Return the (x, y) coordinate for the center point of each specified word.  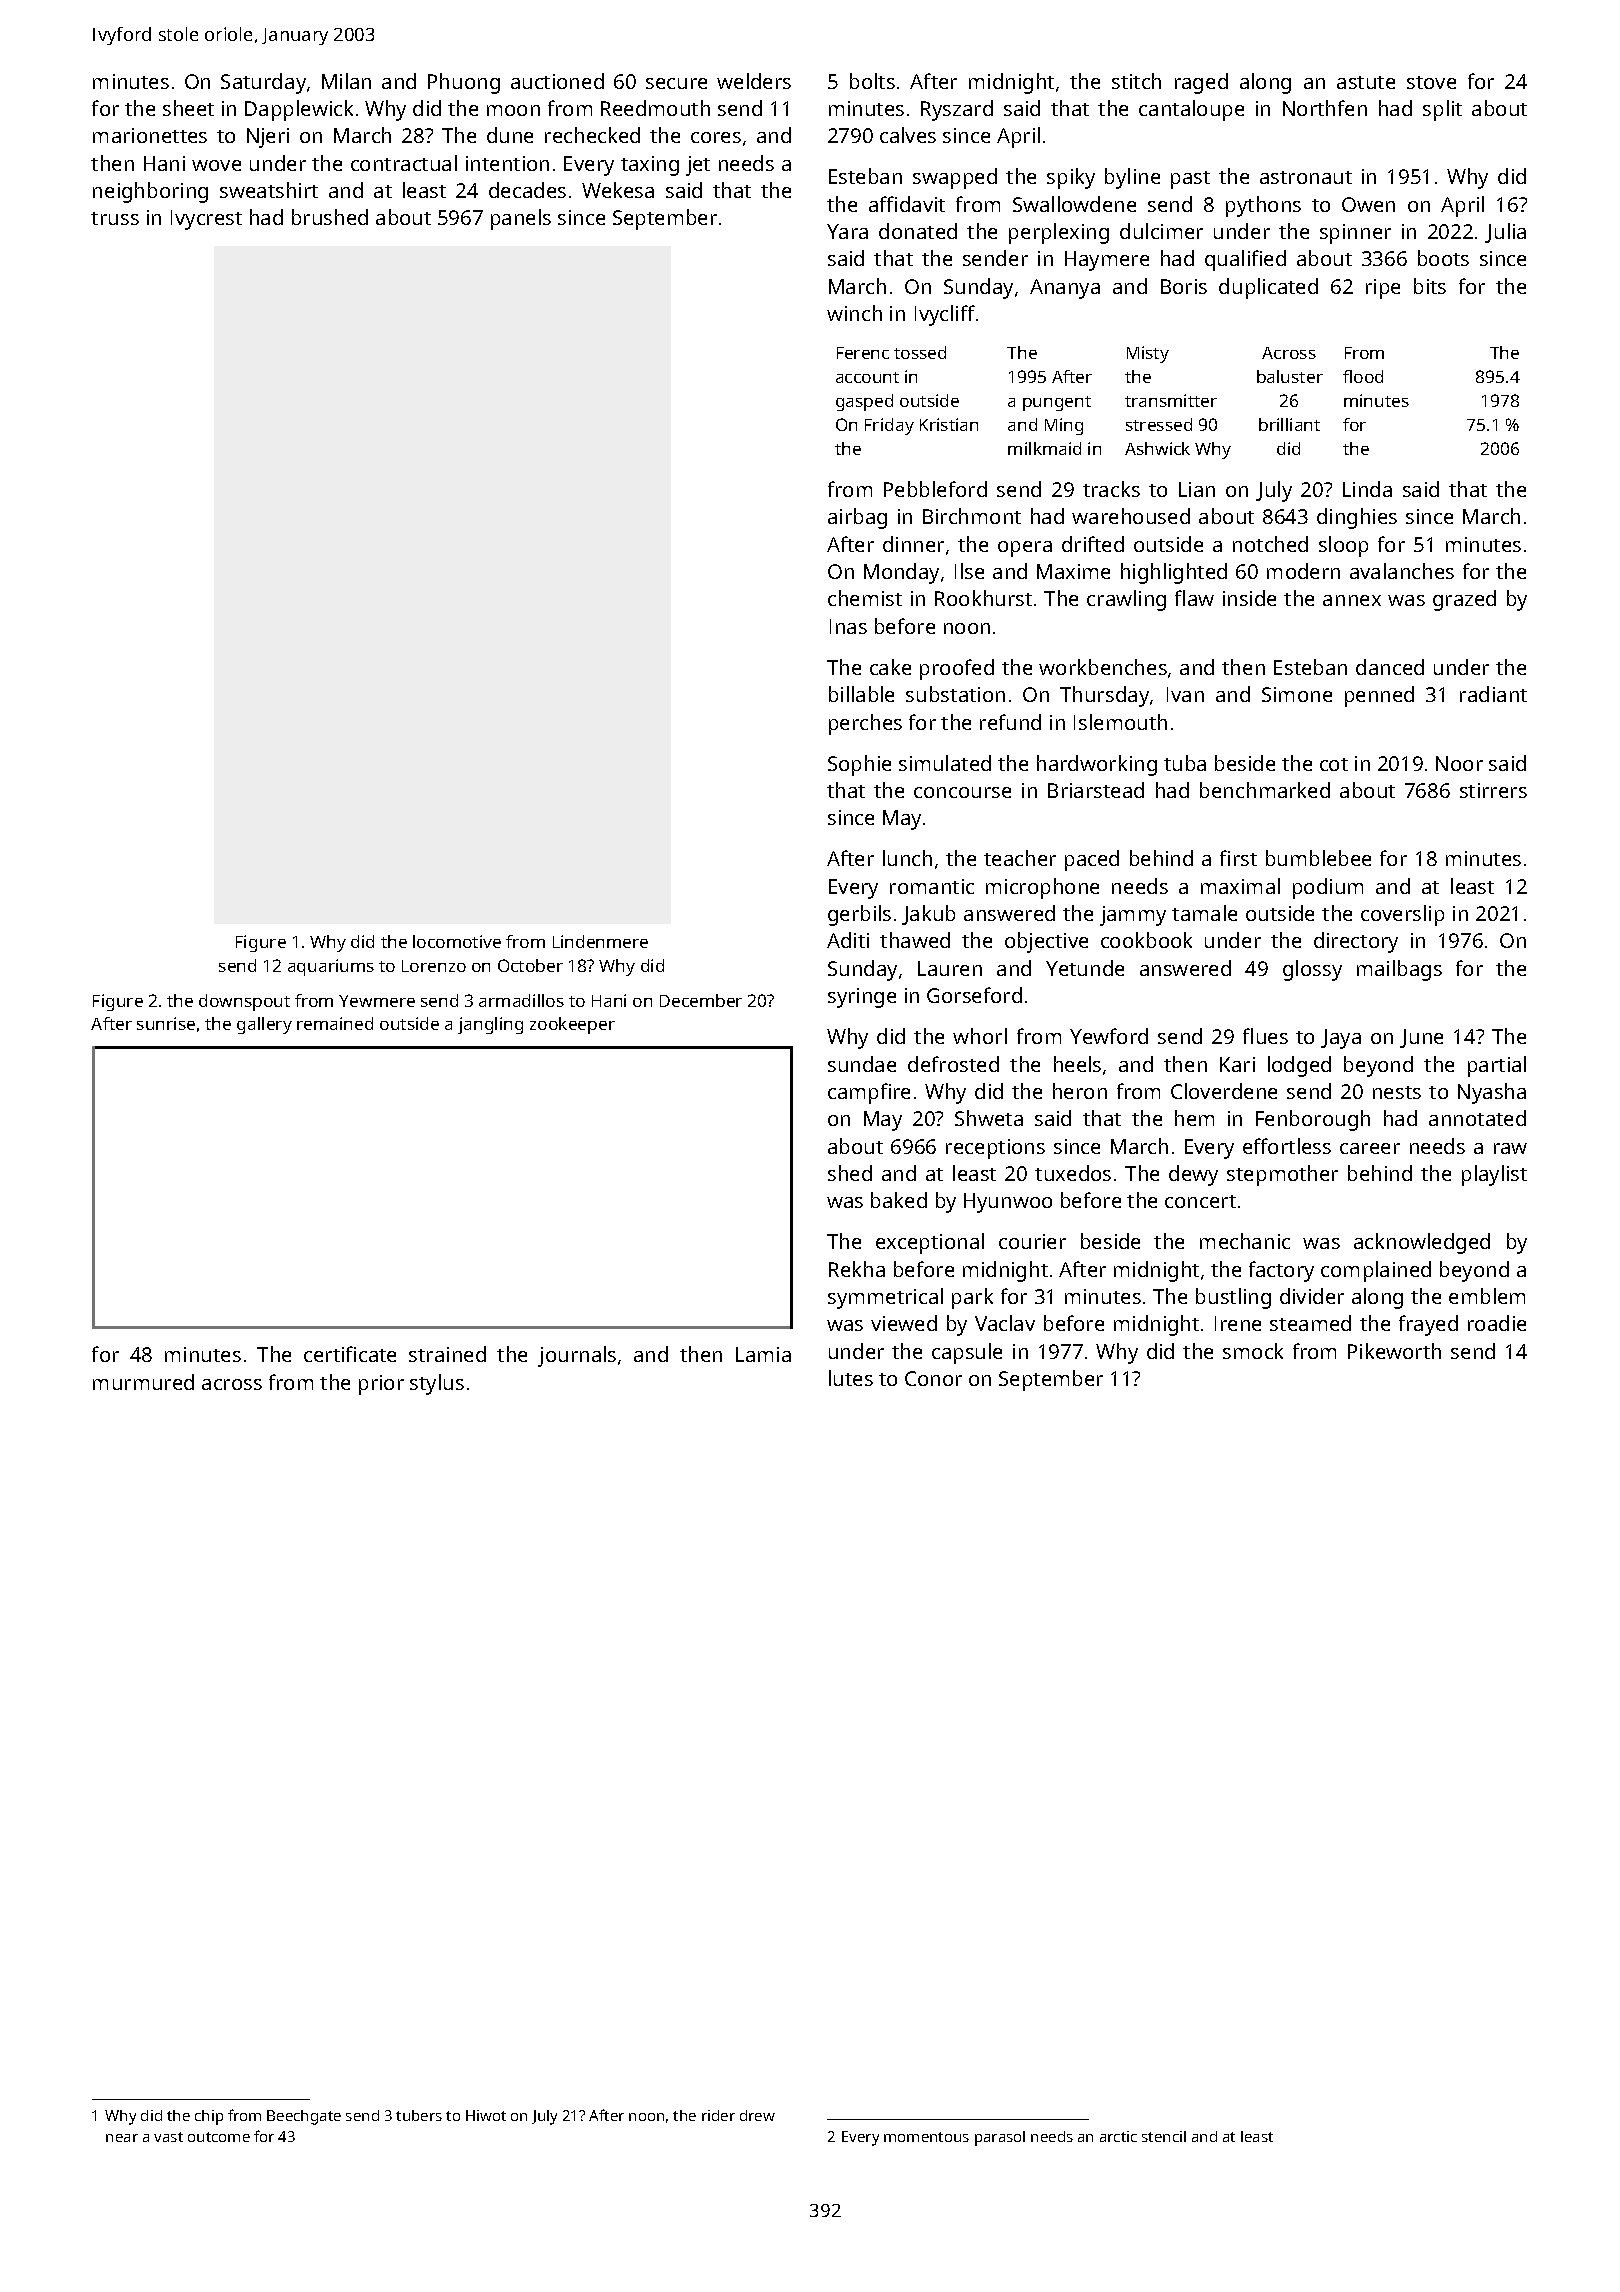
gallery (264, 1025)
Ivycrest (206, 220)
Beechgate (304, 2117)
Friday (889, 426)
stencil (1164, 2136)
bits (1430, 286)
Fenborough (1313, 1120)
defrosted (953, 1064)
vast (168, 2137)
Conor (933, 1378)
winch (854, 313)
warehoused (1131, 516)
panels (521, 219)
